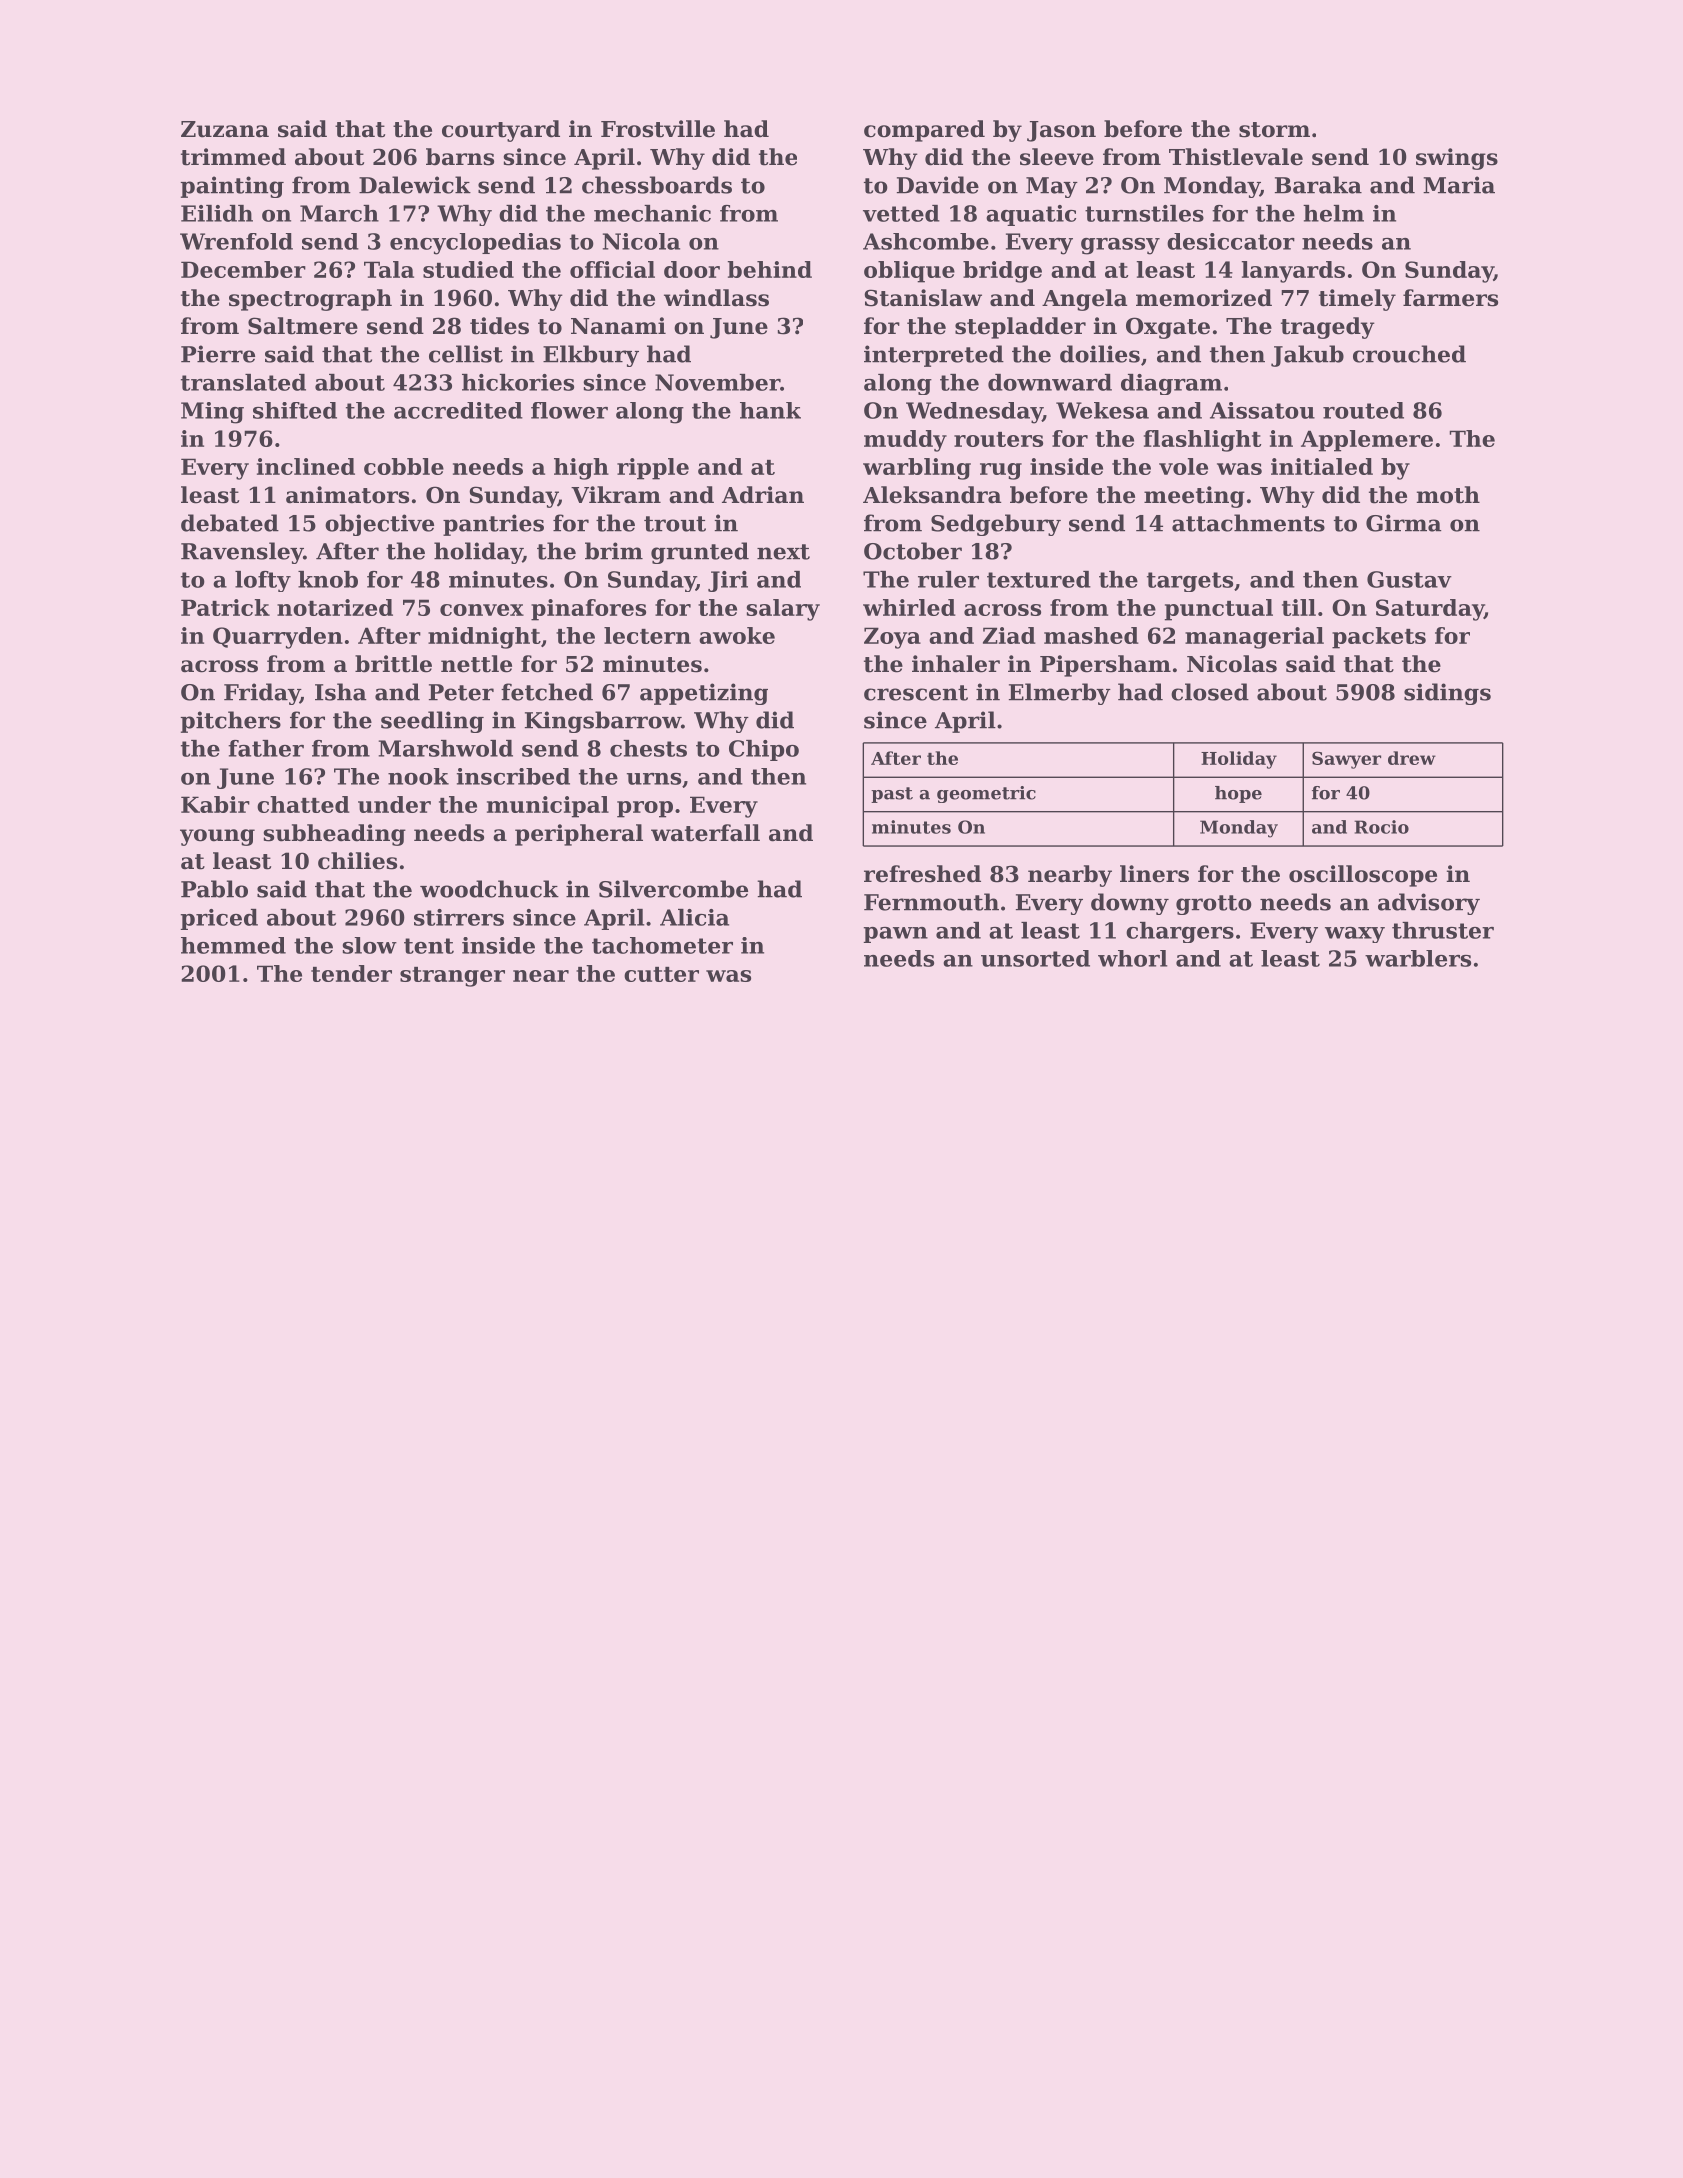 Image resolution: width=1683 pixels, height=2178 pixels. I want to click on Nanami, so click(618, 326).
